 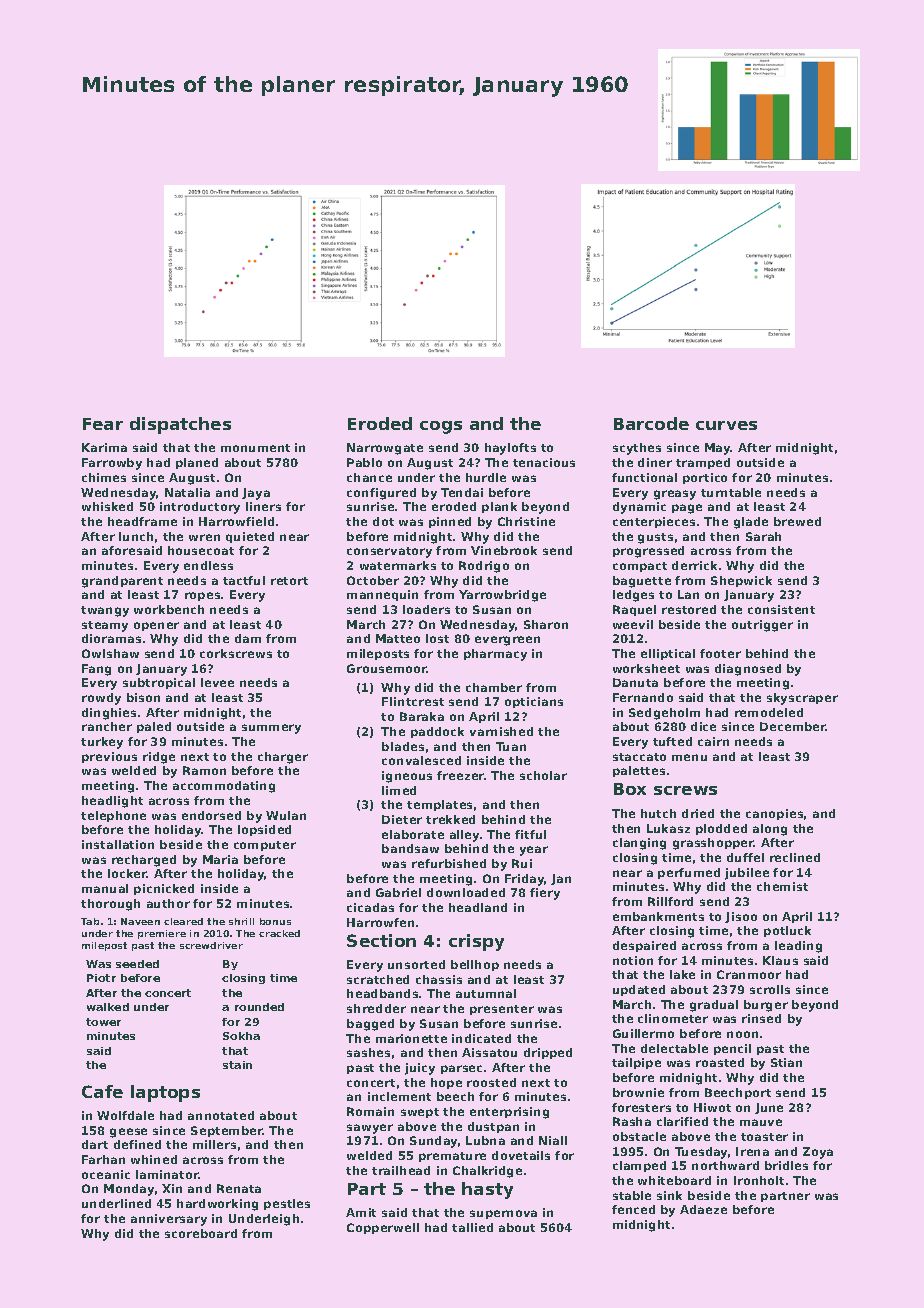 I want to click on annotated, so click(x=221, y=1115).
